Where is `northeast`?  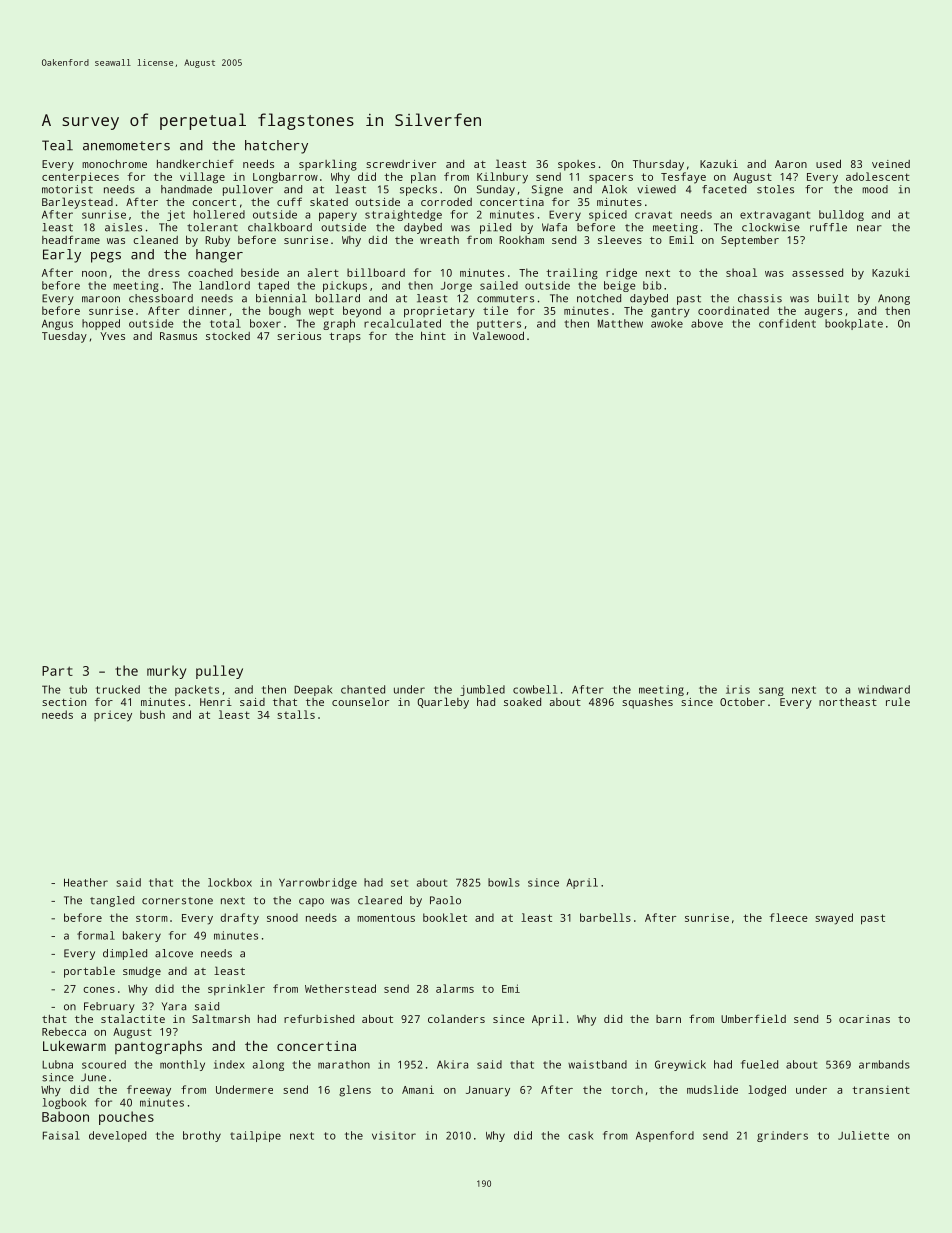
northeast is located at coordinates (848, 702).
